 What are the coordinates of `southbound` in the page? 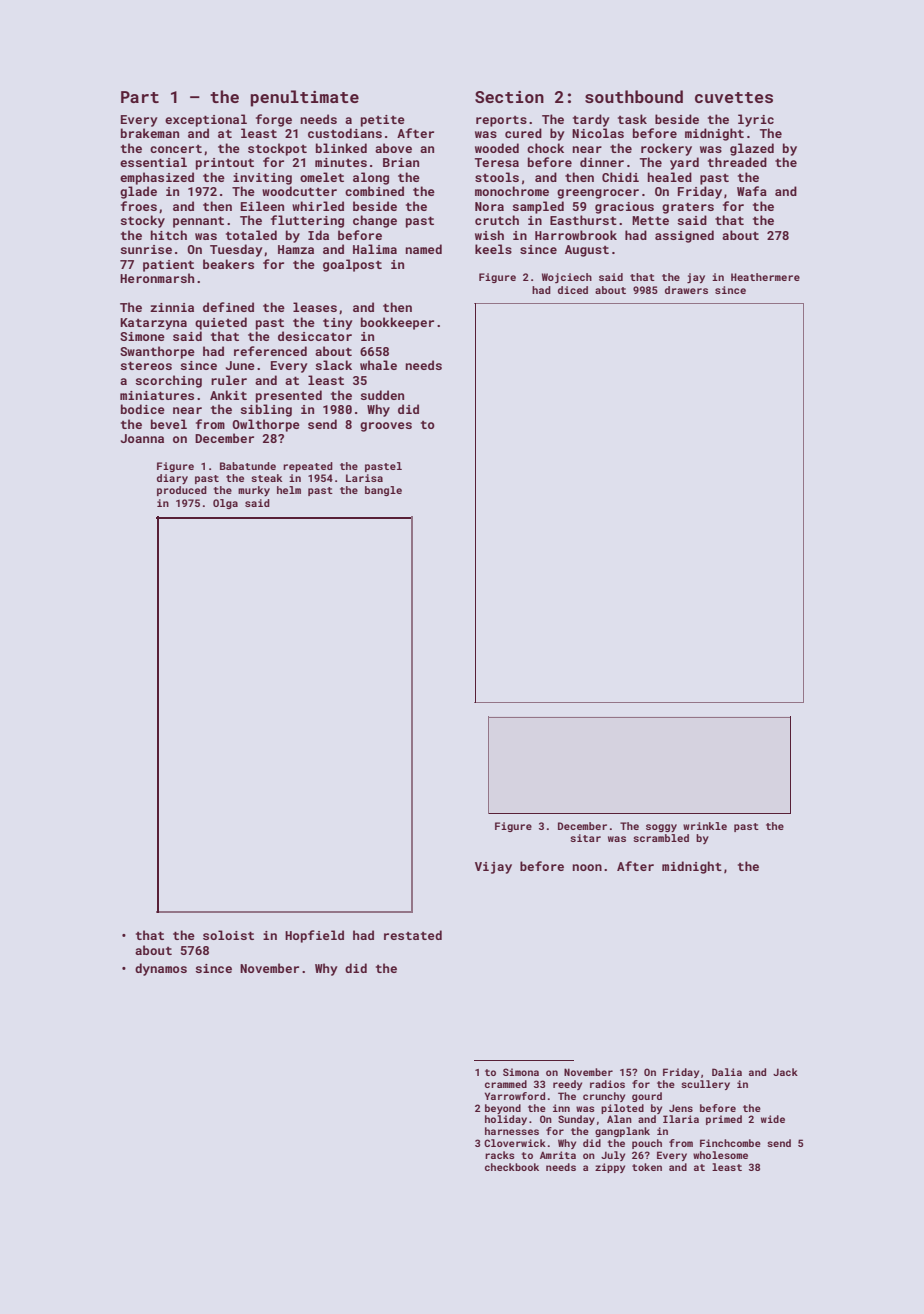 It's located at (634, 96).
